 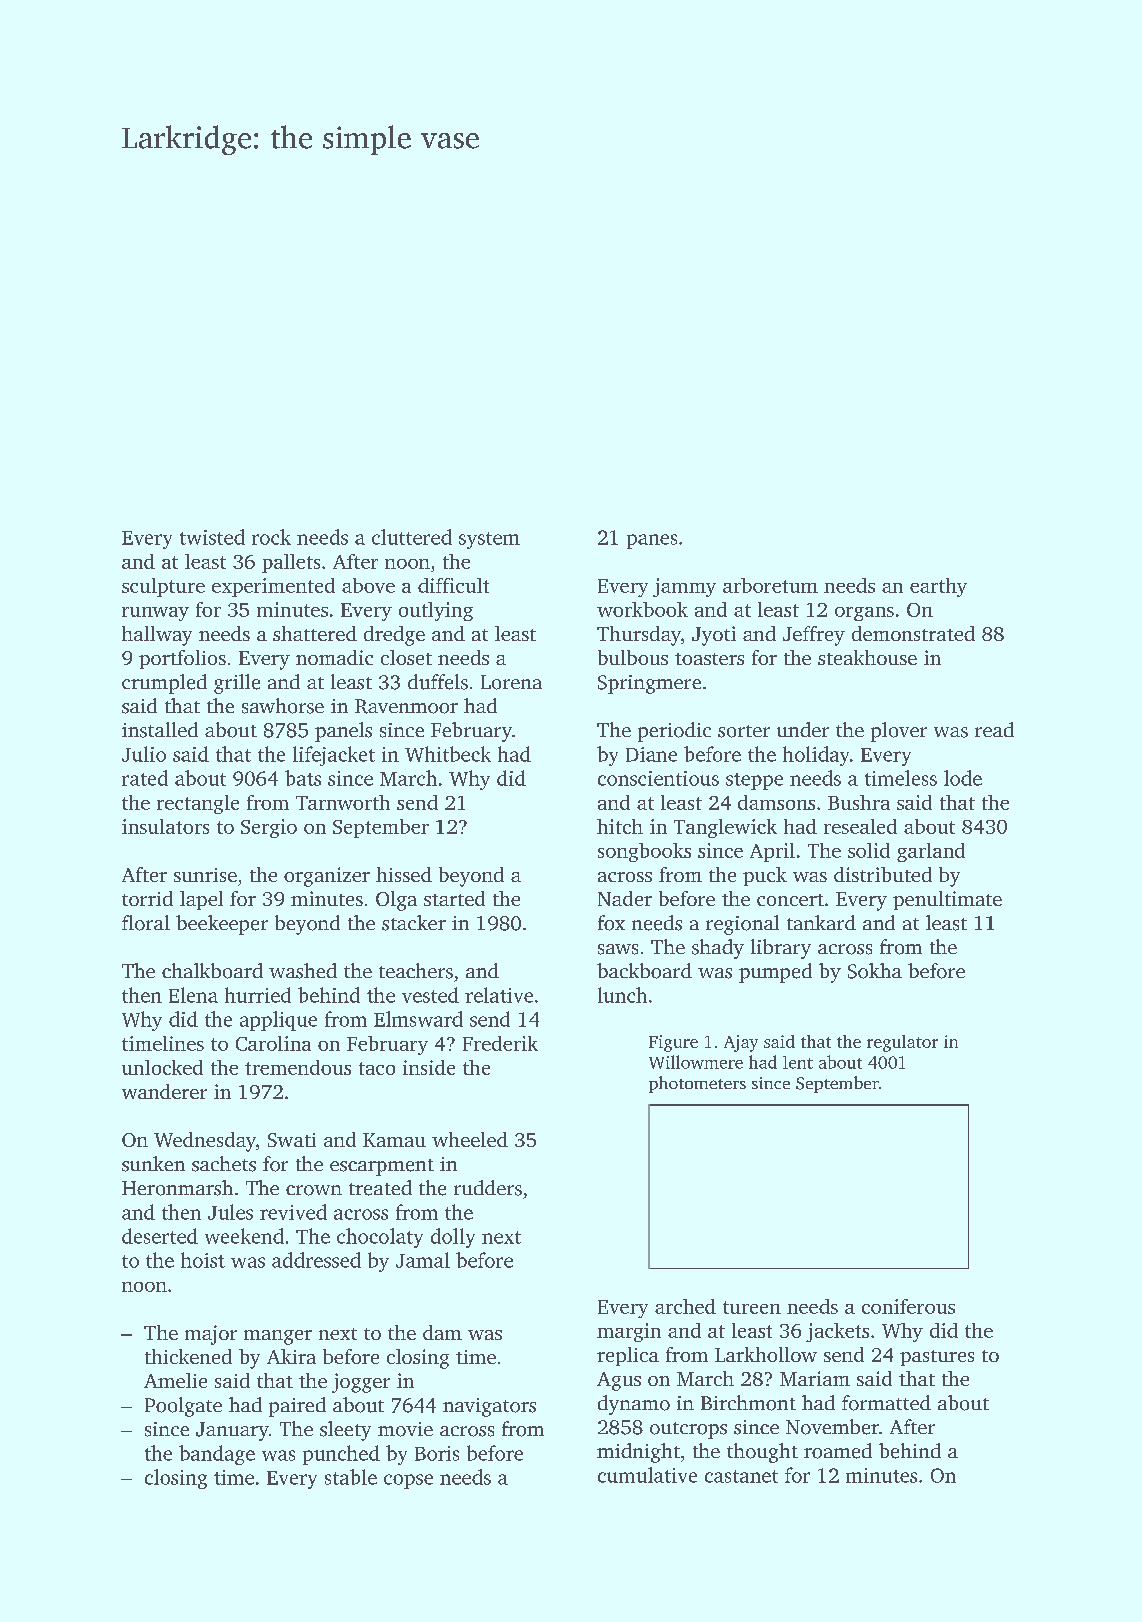 I want to click on crumpled, so click(x=164, y=684).
